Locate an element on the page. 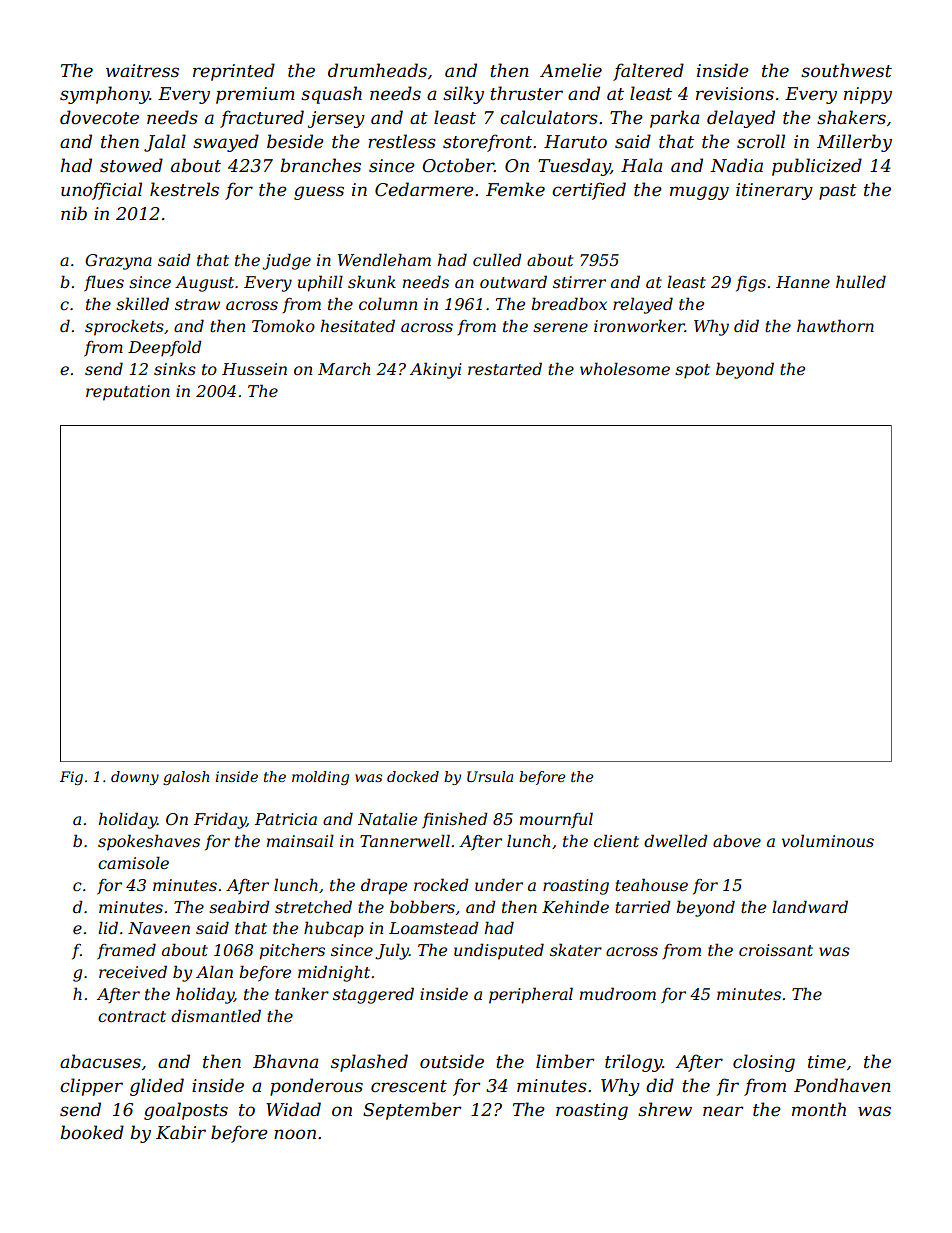 The image size is (952, 1233). wholesome is located at coordinates (625, 368).
